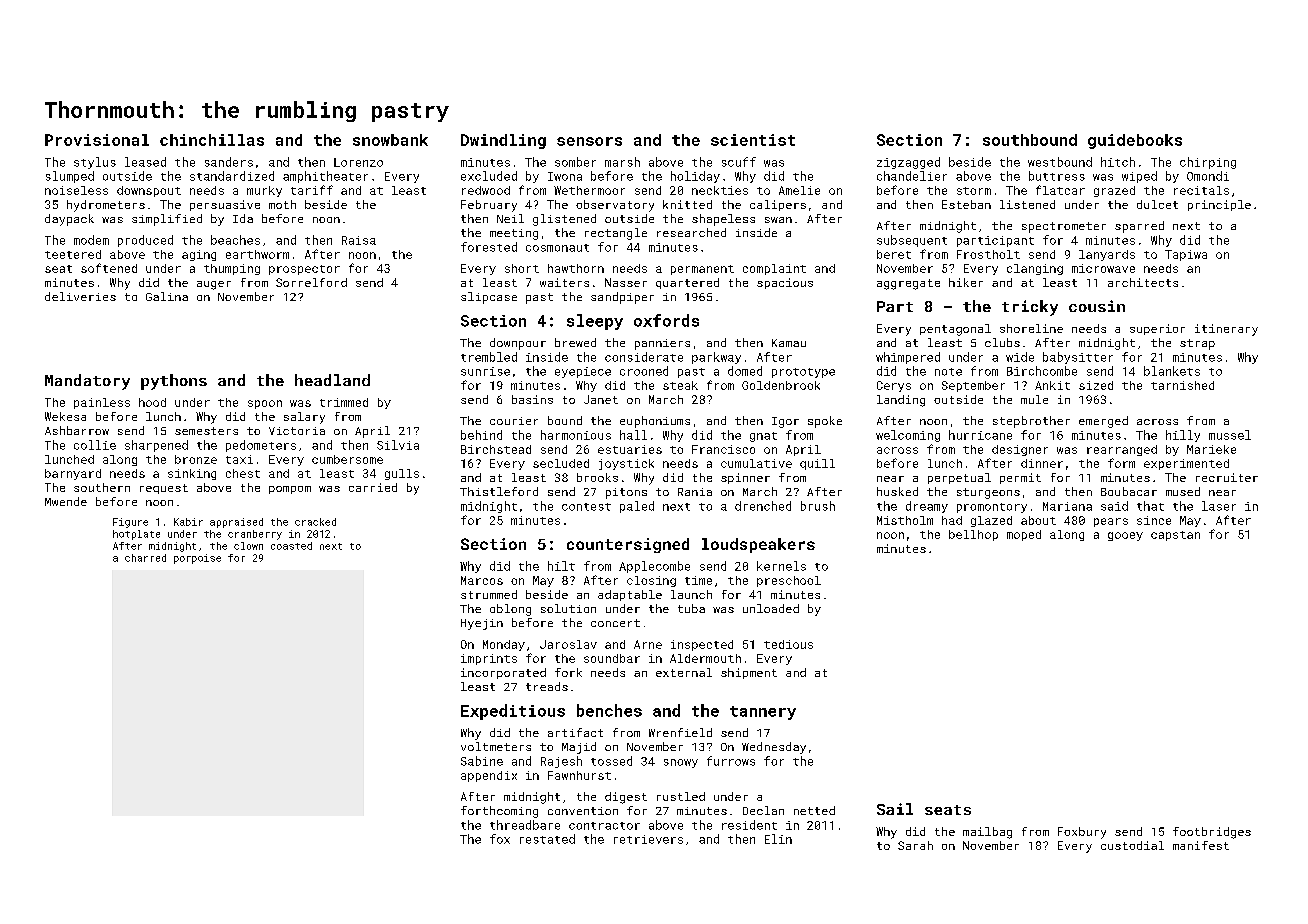  What do you see at coordinates (1150, 506) in the page?
I see `that` at bounding box center [1150, 506].
